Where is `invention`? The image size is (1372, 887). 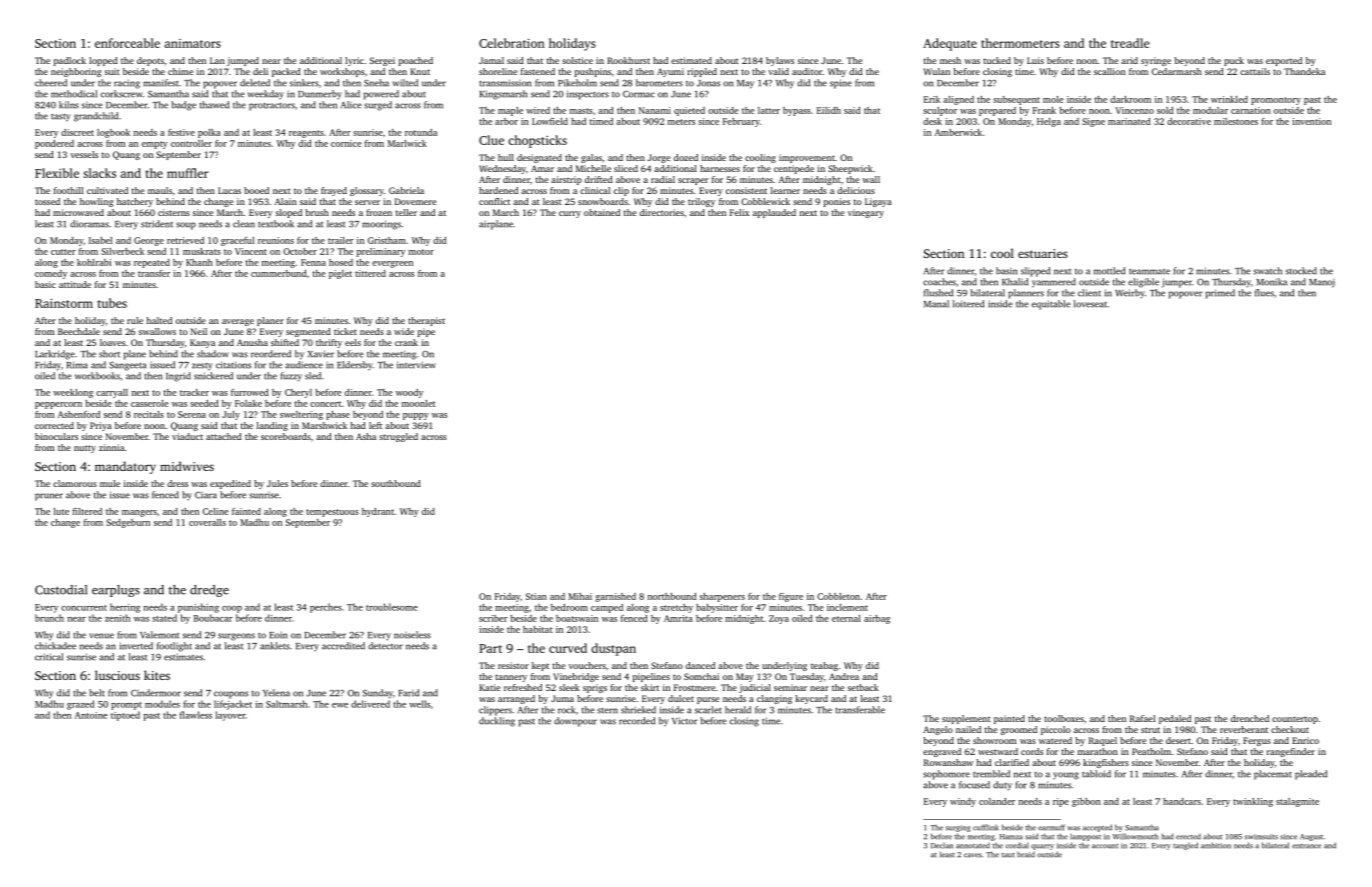 invention is located at coordinates (1311, 121).
